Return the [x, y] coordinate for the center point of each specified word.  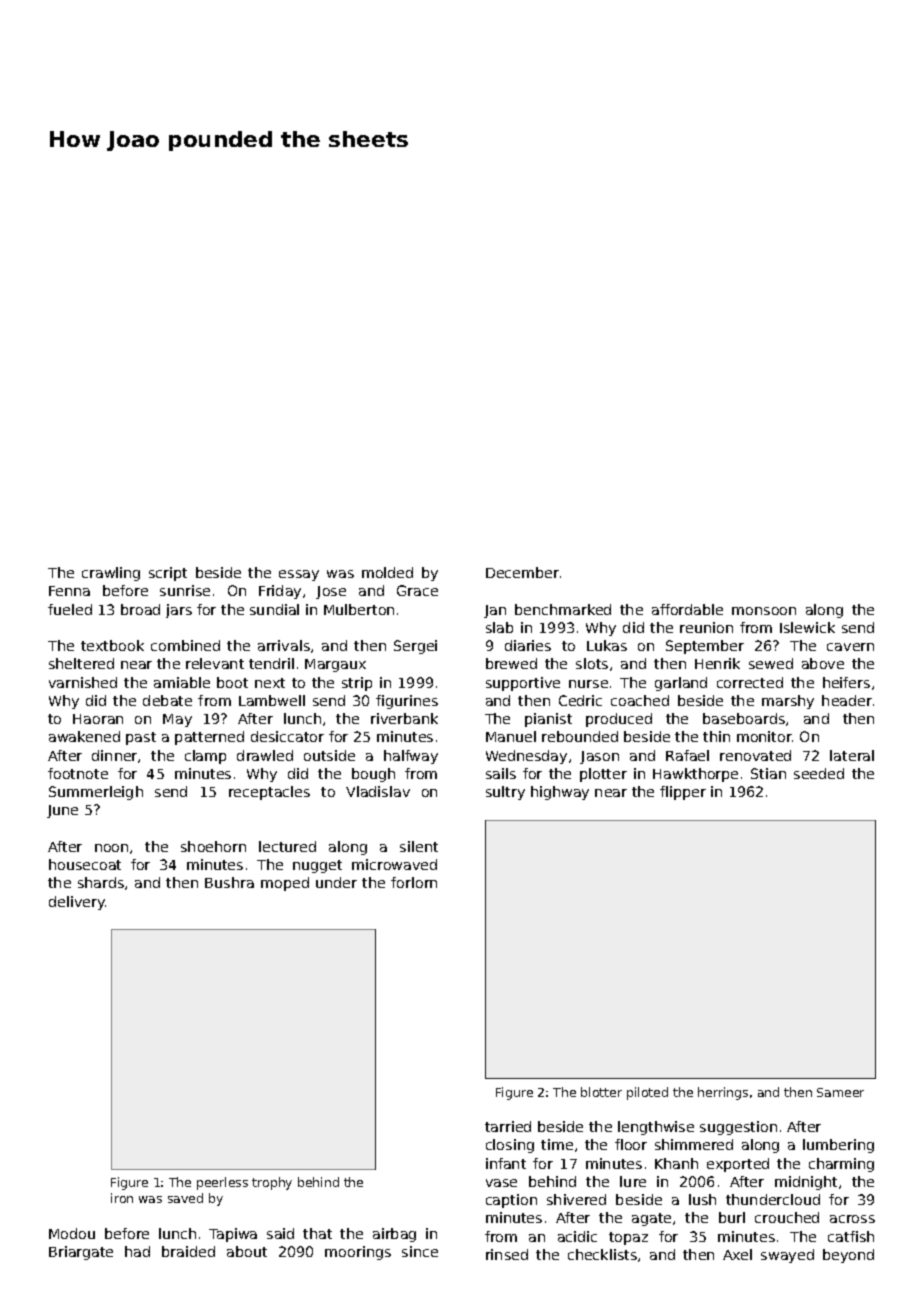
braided [188, 1251]
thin [716, 736]
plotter [603, 775]
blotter [601, 1092]
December [522, 572]
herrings [723, 1093]
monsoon [764, 611]
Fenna [69, 591]
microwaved [394, 864]
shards [101, 882]
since [420, 1251]
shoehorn [213, 846]
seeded [819, 773]
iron [122, 1198]
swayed [787, 1256]
